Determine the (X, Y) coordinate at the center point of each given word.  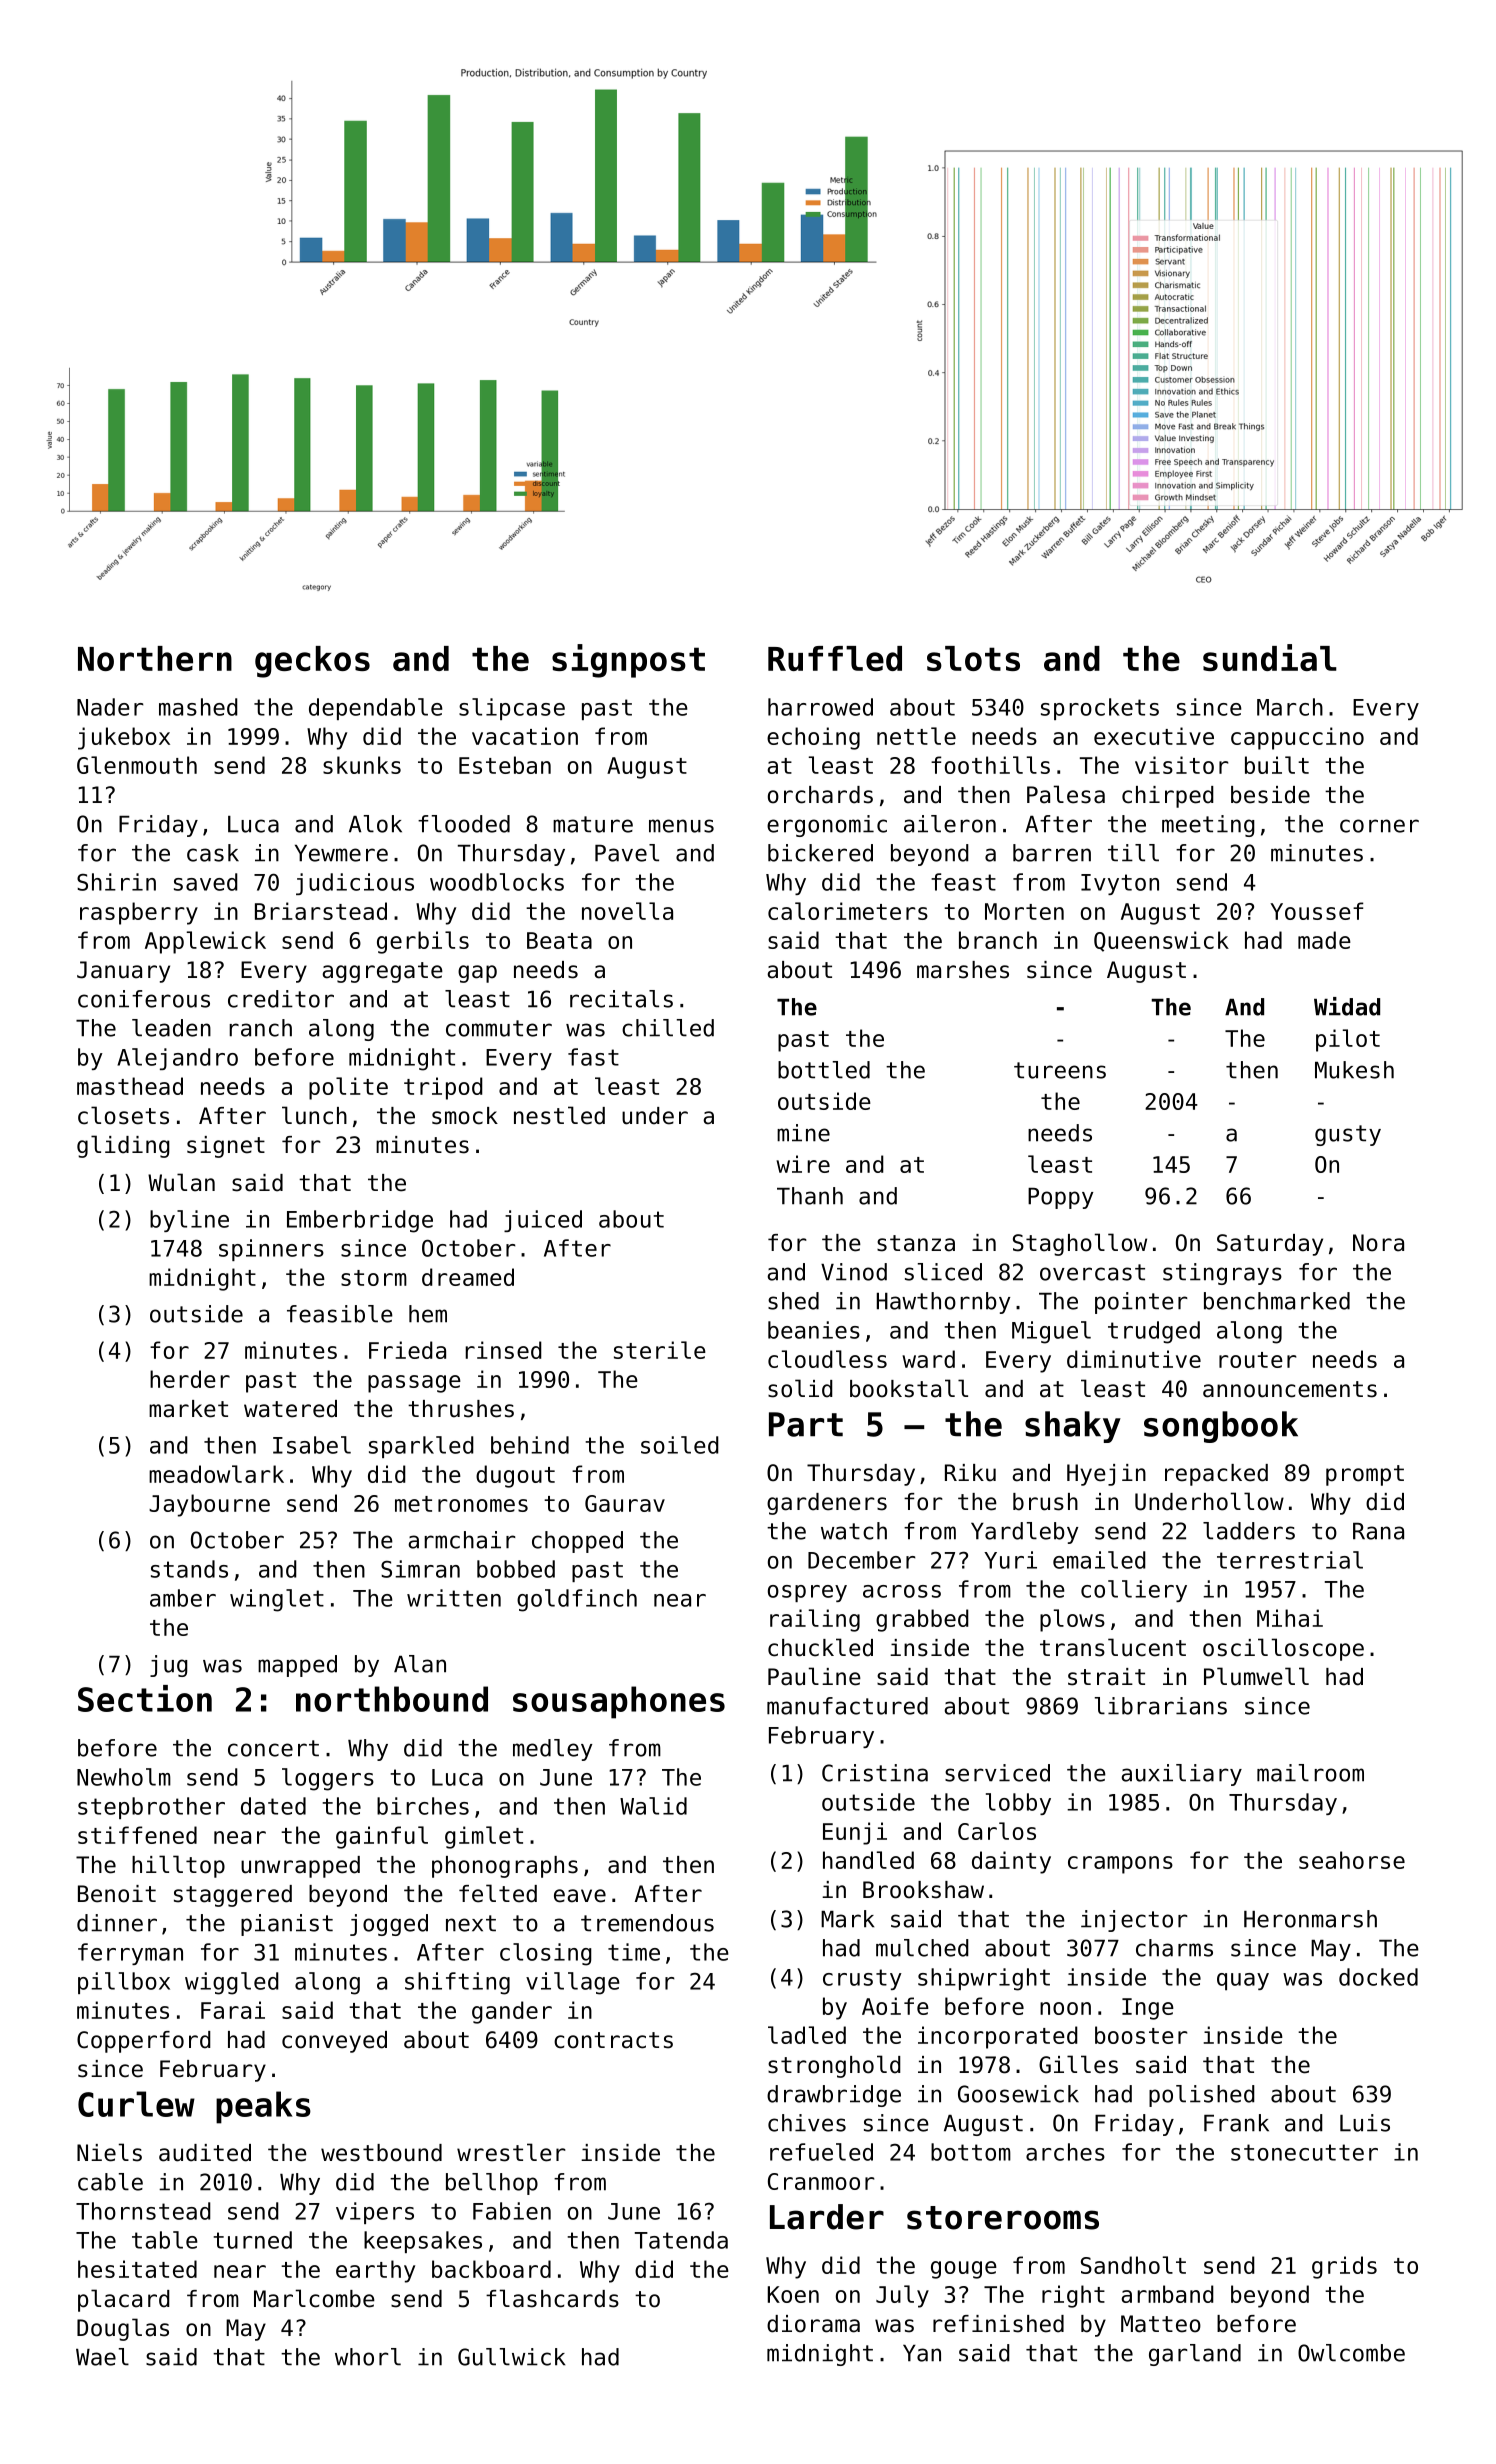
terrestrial (1290, 1560)
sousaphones (619, 1702)
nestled (559, 1115)
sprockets (1100, 709)
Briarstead (321, 911)
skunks (362, 765)
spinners (271, 1250)
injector (1134, 1921)
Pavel (627, 853)
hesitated (137, 2269)
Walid (653, 1806)
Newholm (124, 1777)
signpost (628, 661)
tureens (1060, 1070)
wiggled (232, 1983)
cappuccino (1297, 738)
